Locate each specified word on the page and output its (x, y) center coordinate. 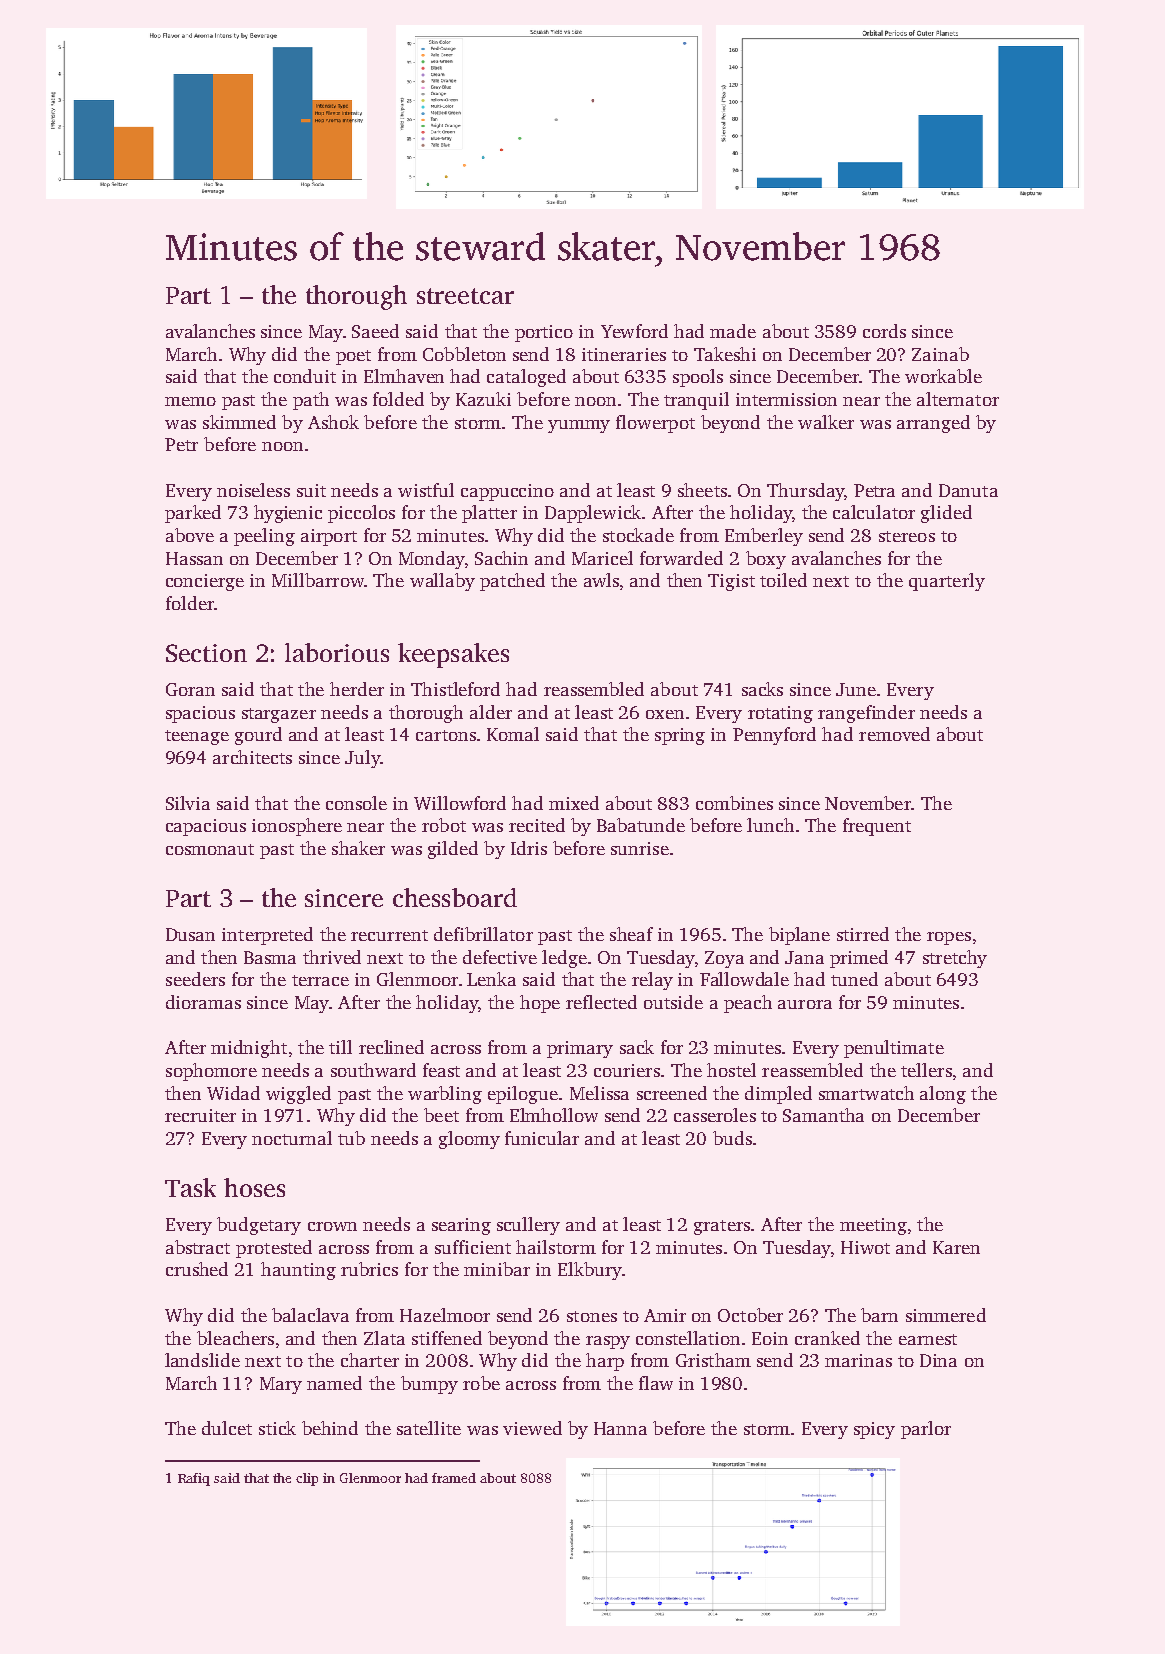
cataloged (526, 378)
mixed (574, 803)
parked (193, 514)
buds (732, 1138)
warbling (445, 1095)
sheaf (631, 934)
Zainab (940, 354)
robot (444, 825)
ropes (949, 938)
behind (330, 1428)
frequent (877, 827)
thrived (332, 957)
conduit (305, 376)
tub (351, 1138)
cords (884, 331)
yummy (579, 426)
